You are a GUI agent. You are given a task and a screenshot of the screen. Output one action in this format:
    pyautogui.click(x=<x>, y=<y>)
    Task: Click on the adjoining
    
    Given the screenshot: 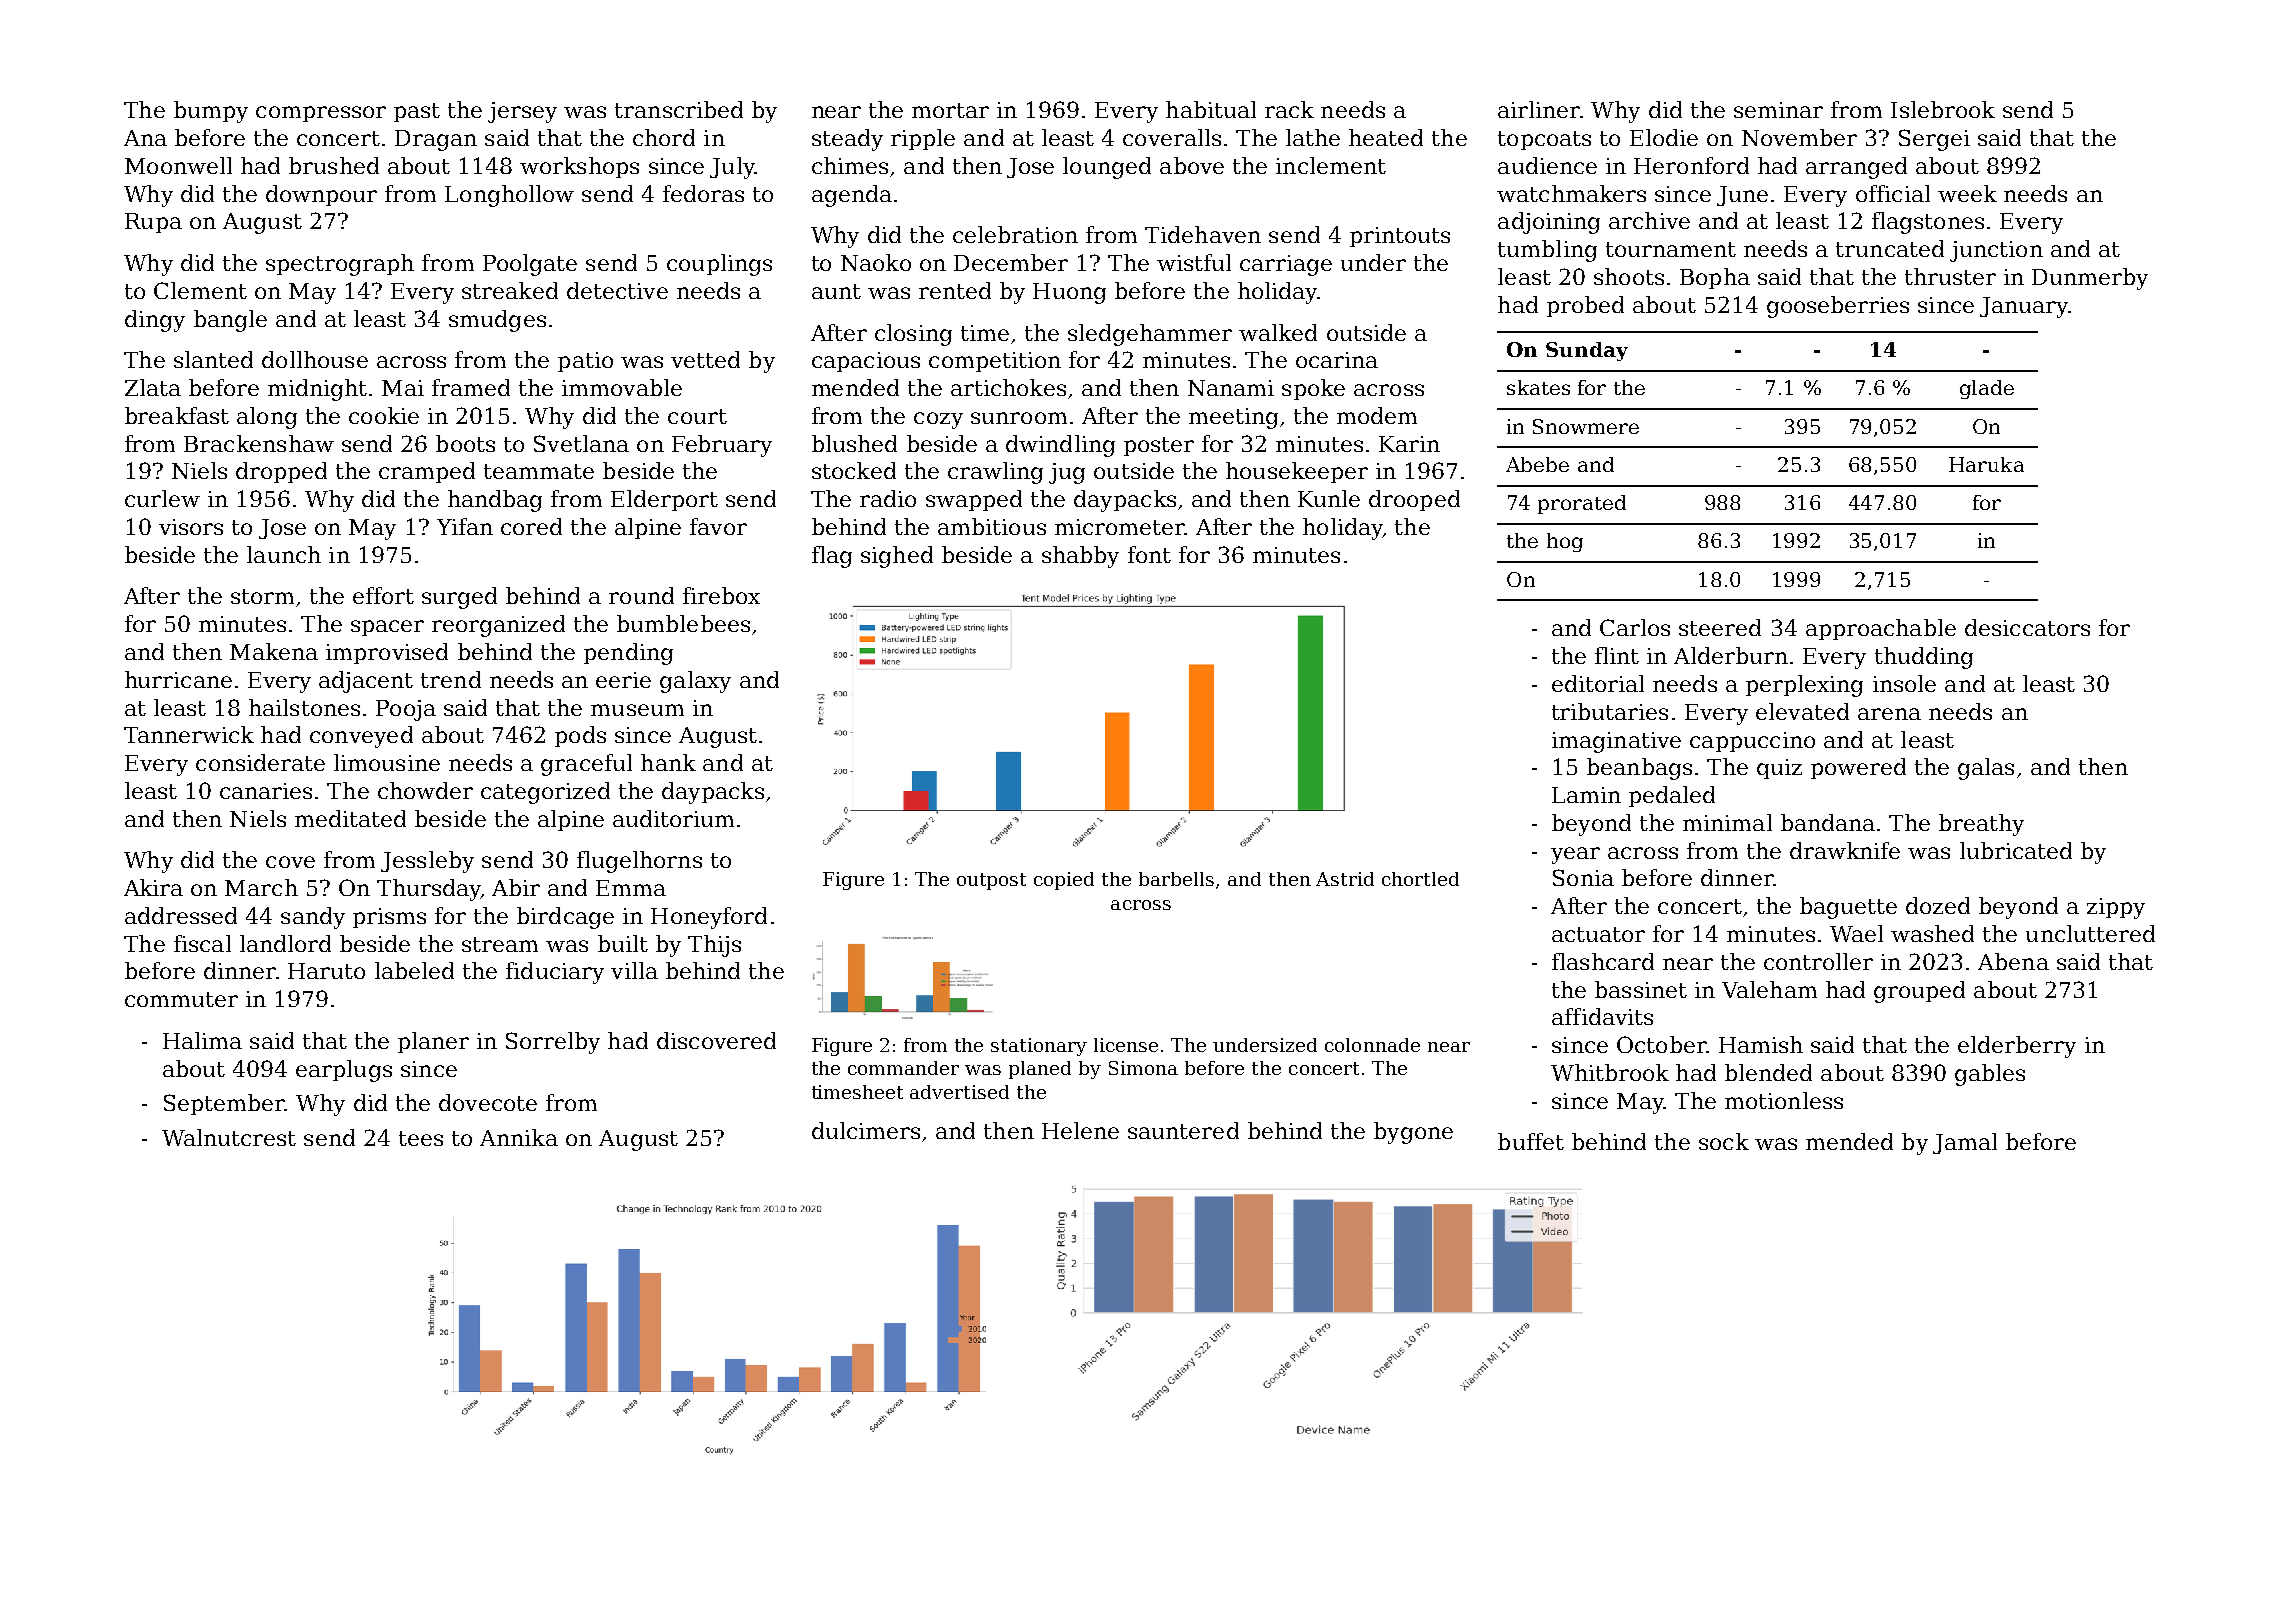 What is the action you would take?
    pyautogui.click(x=1549, y=223)
